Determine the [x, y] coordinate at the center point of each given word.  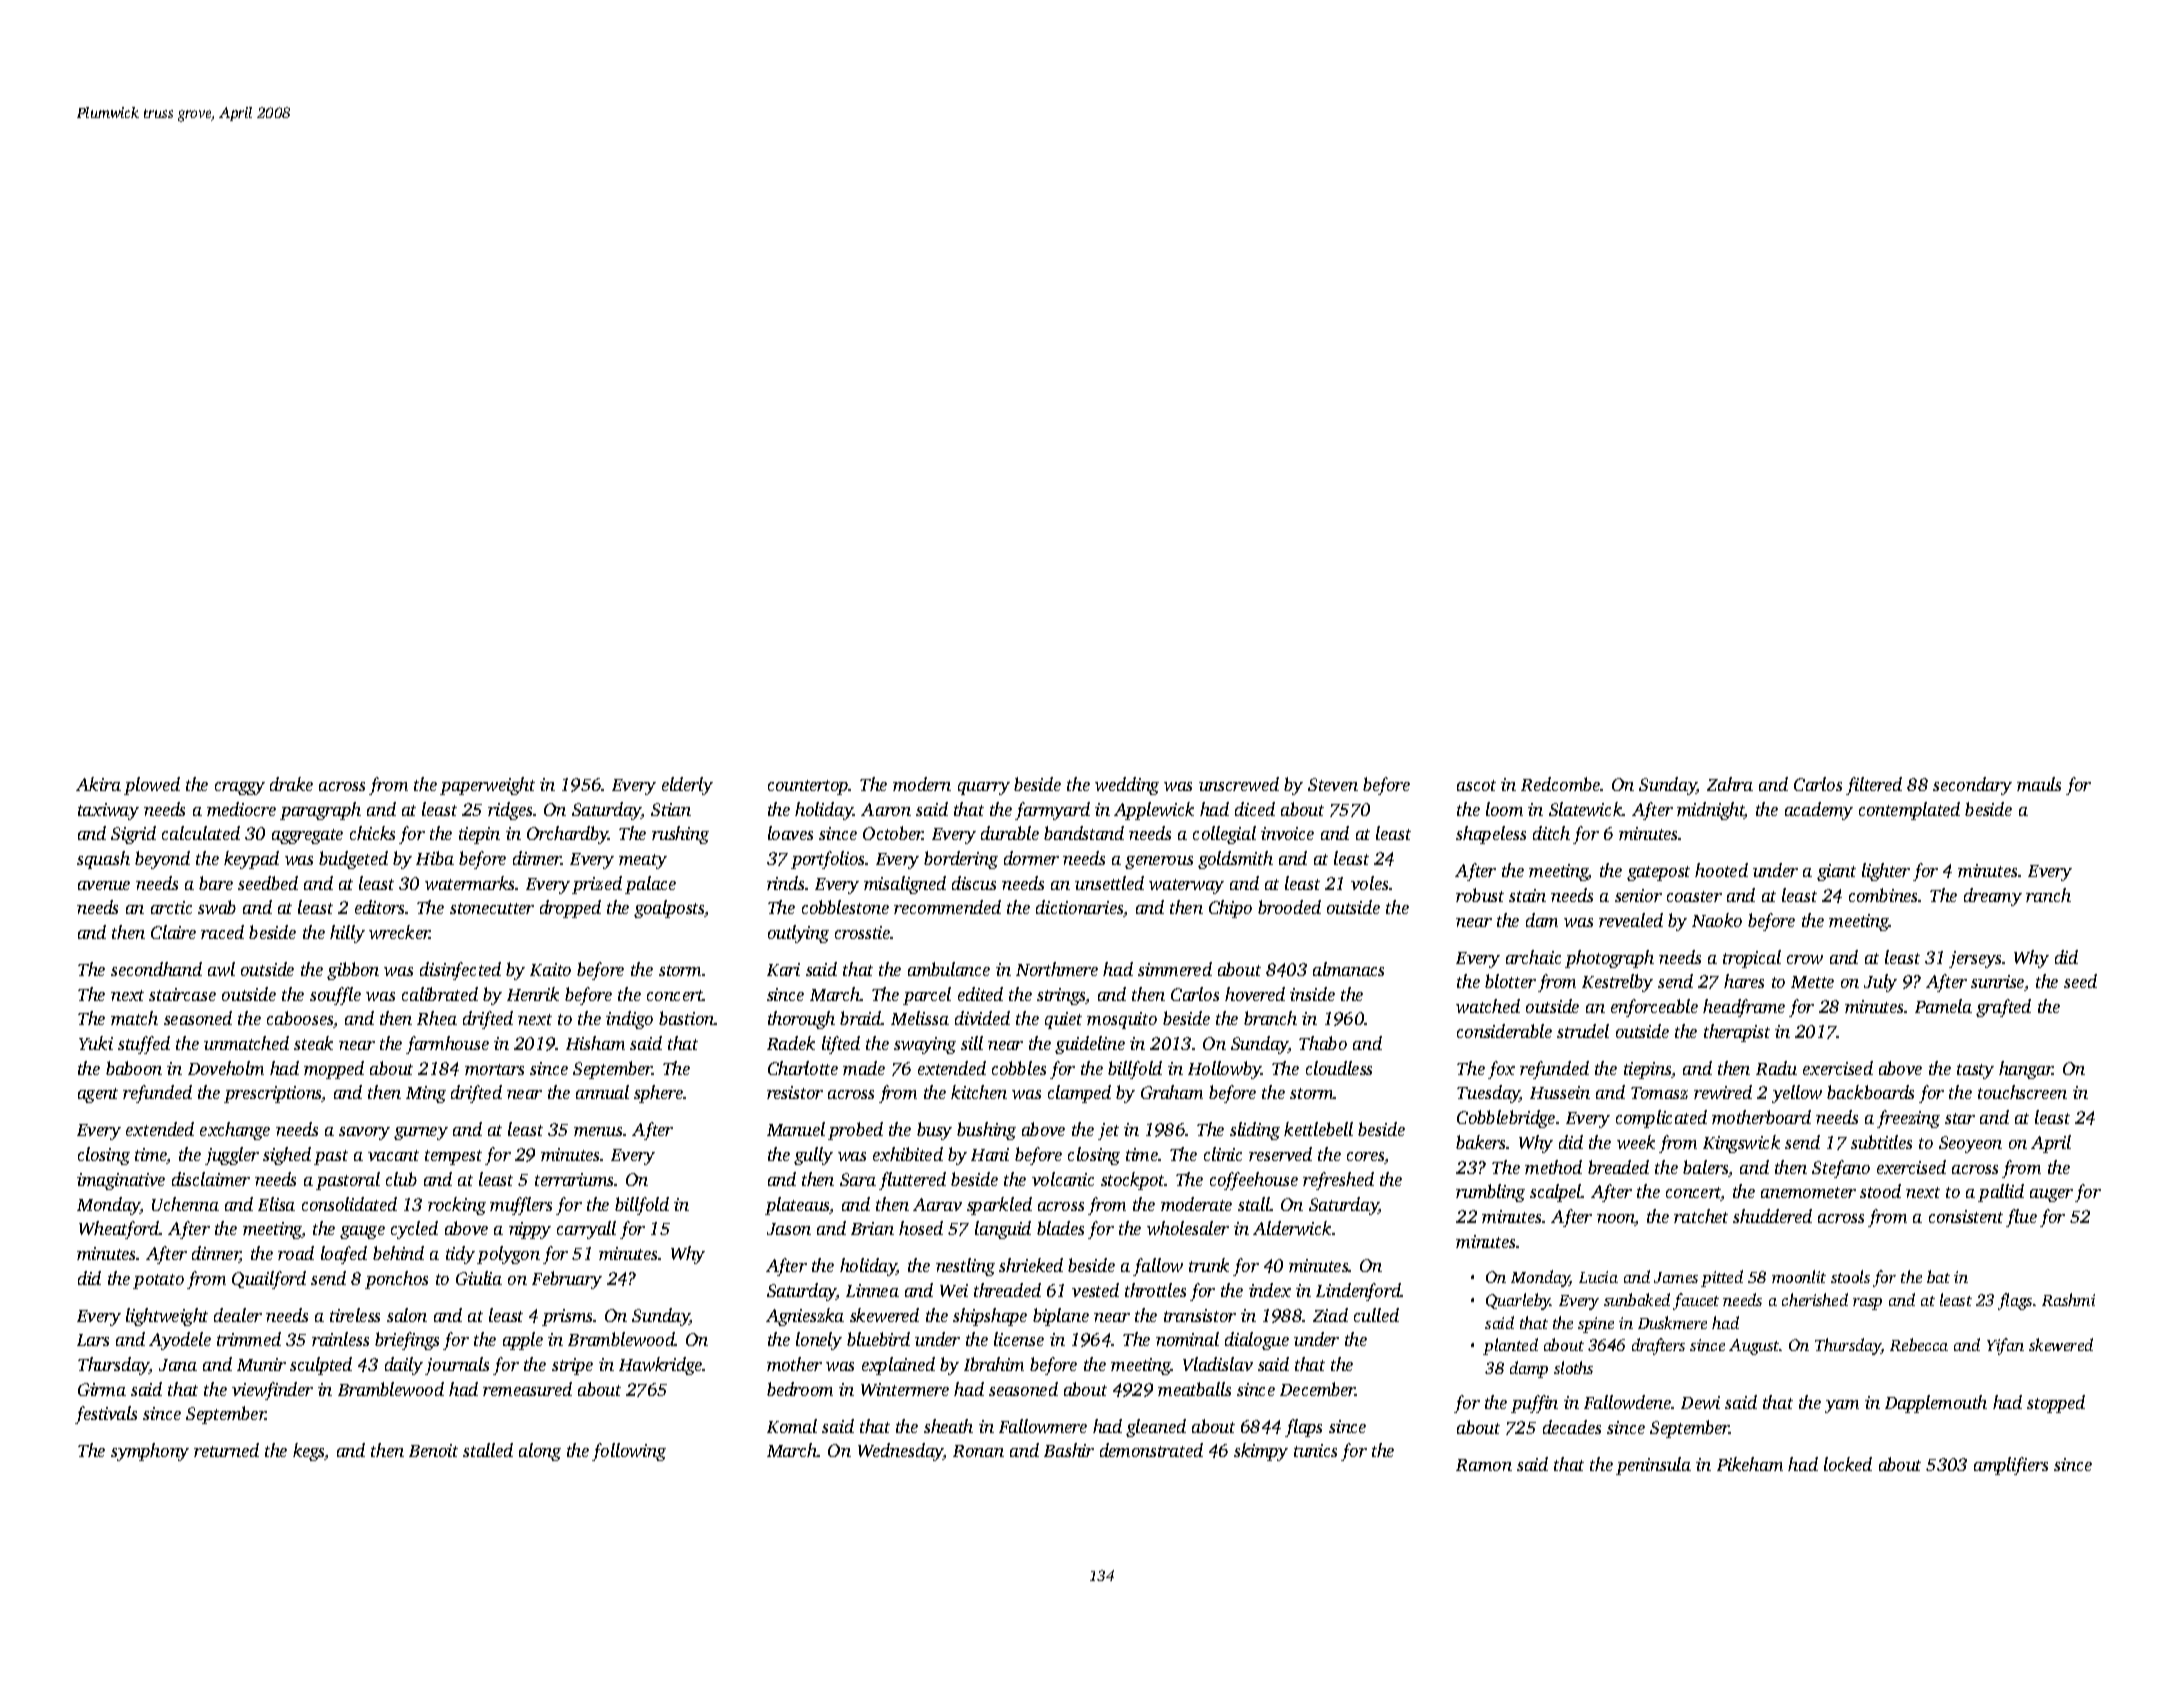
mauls [2039, 784]
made [864, 1068]
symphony [150, 1452]
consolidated [349, 1204]
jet [1108, 1131]
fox [1501, 1070]
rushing [680, 835]
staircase [182, 994]
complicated [1661, 1119]
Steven [1333, 784]
